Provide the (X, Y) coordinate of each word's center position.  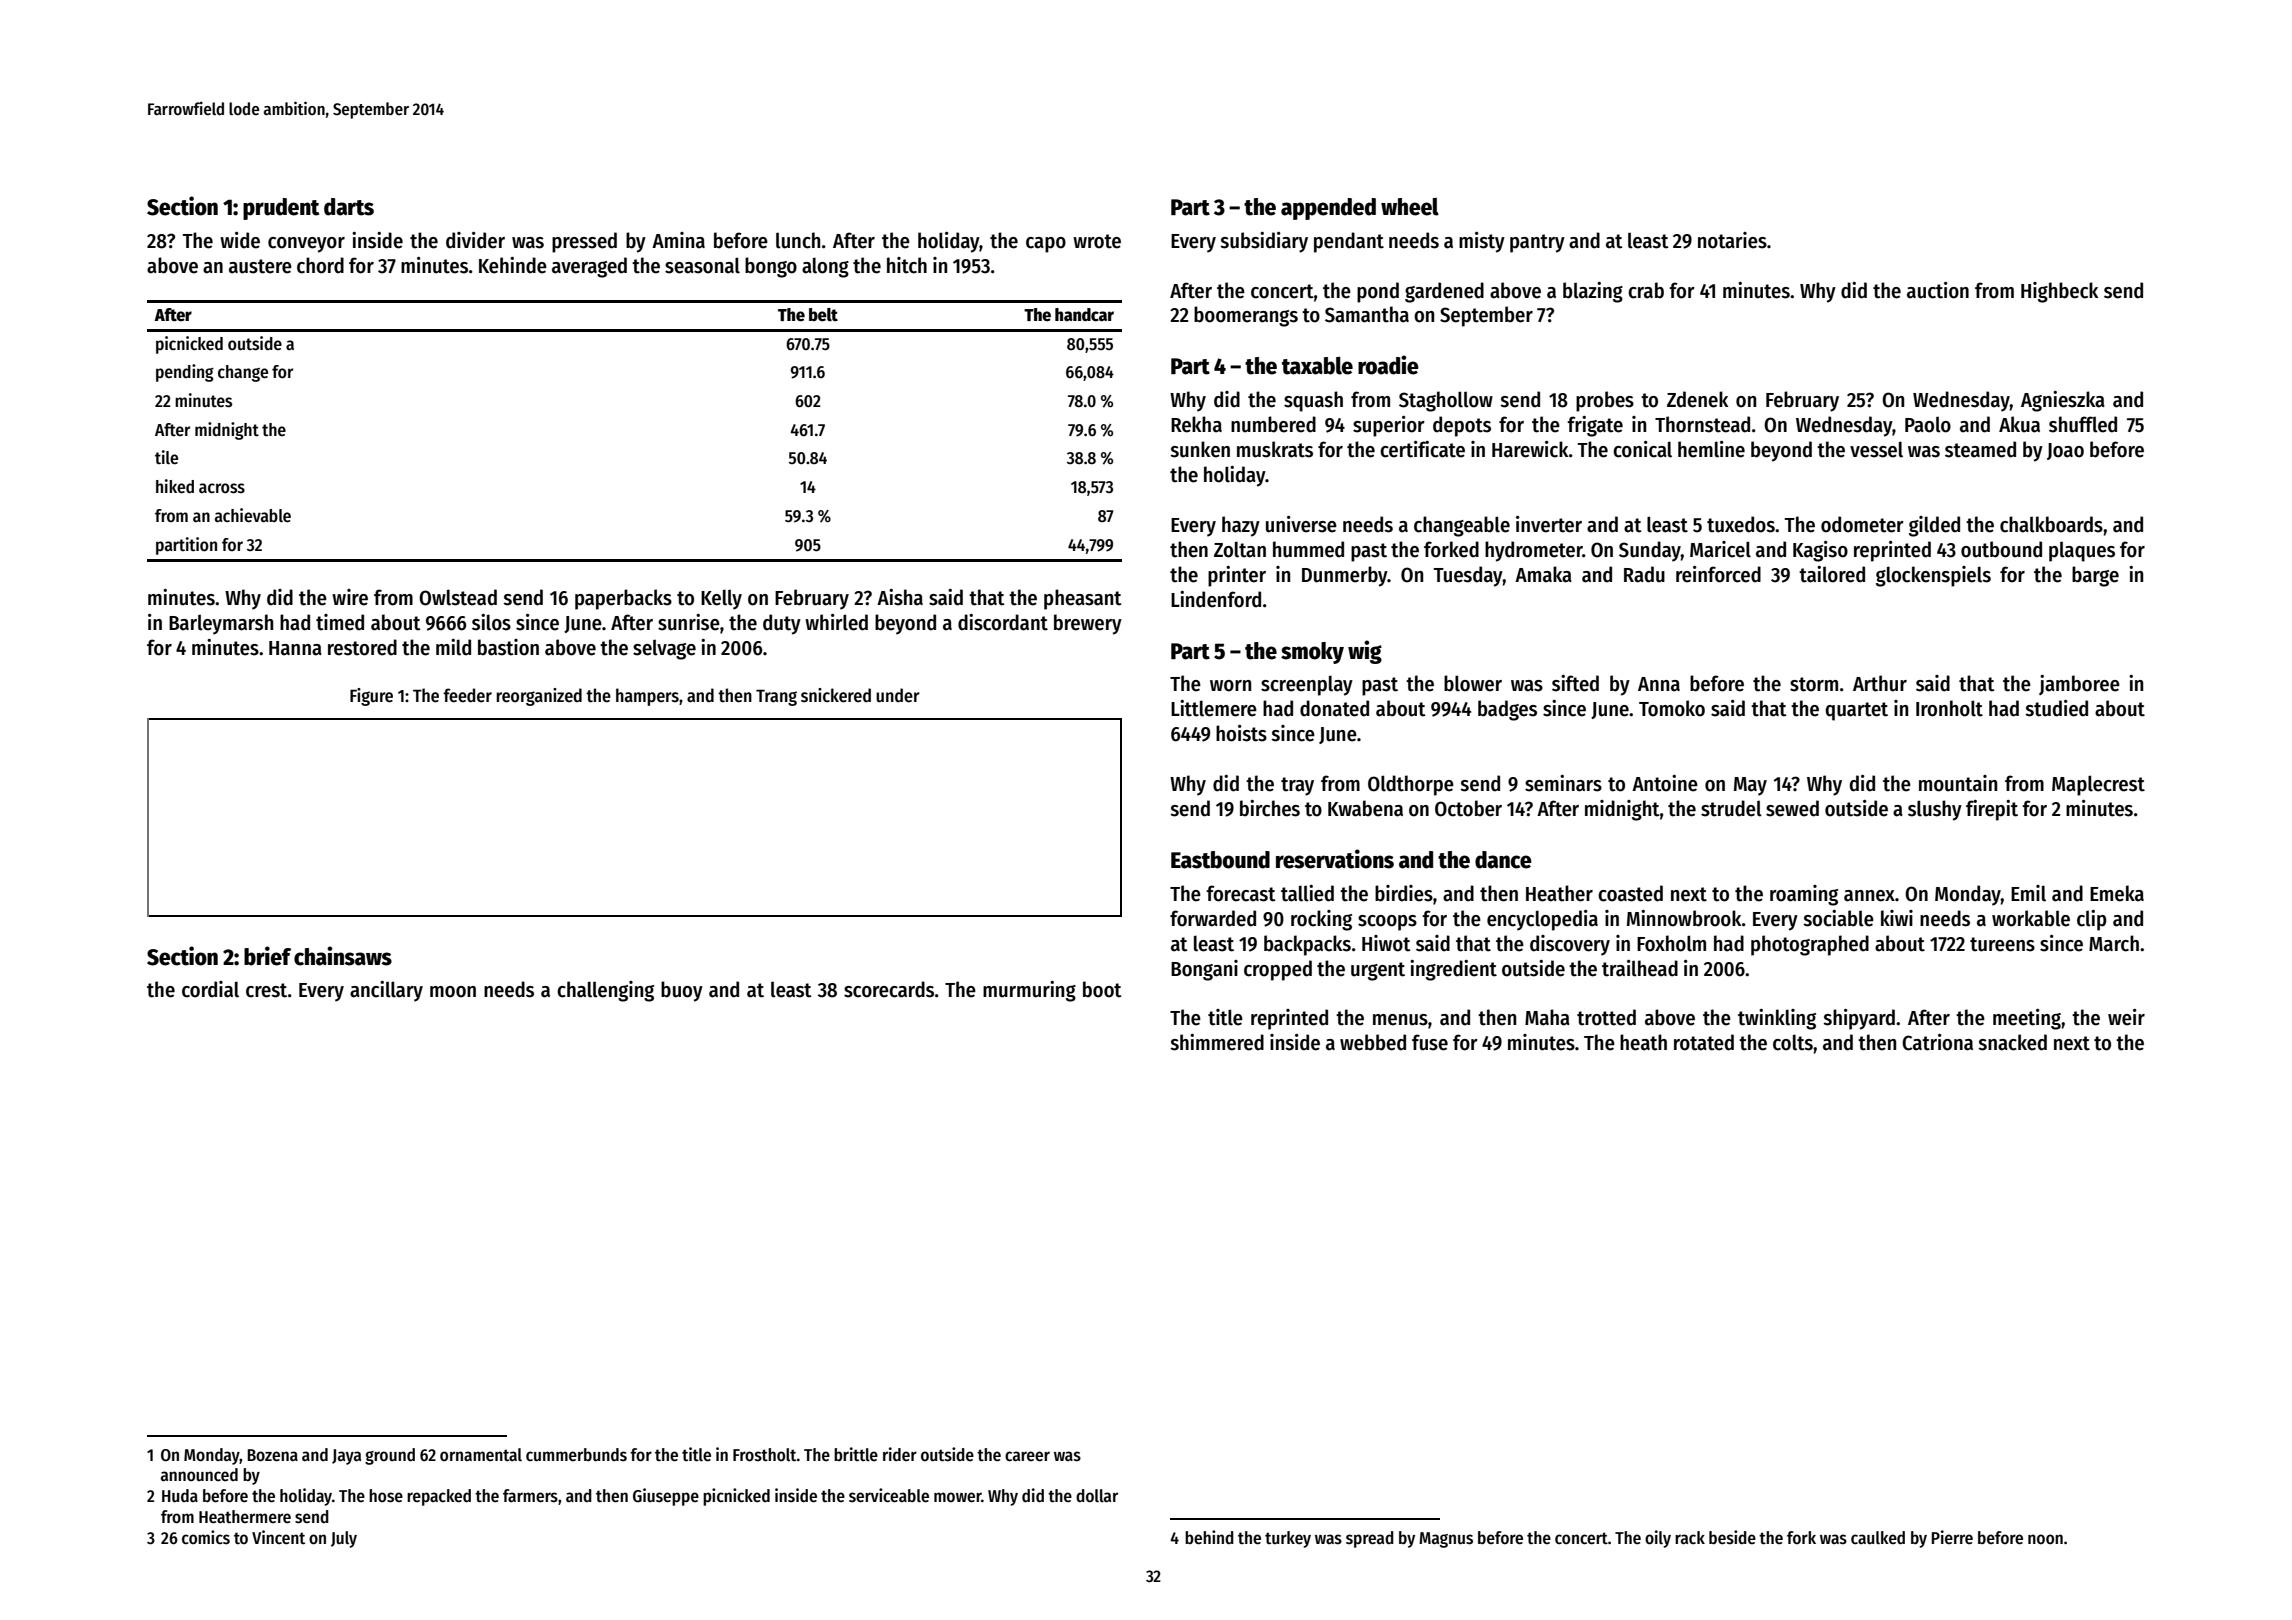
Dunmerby (1345, 576)
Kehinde (513, 265)
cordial (210, 989)
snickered (836, 695)
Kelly (721, 599)
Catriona (1937, 1042)
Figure (371, 697)
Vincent (278, 1537)
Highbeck (2059, 292)
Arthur (1880, 683)
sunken (1200, 449)
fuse (1430, 1042)
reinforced (1718, 574)
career (1027, 1456)
